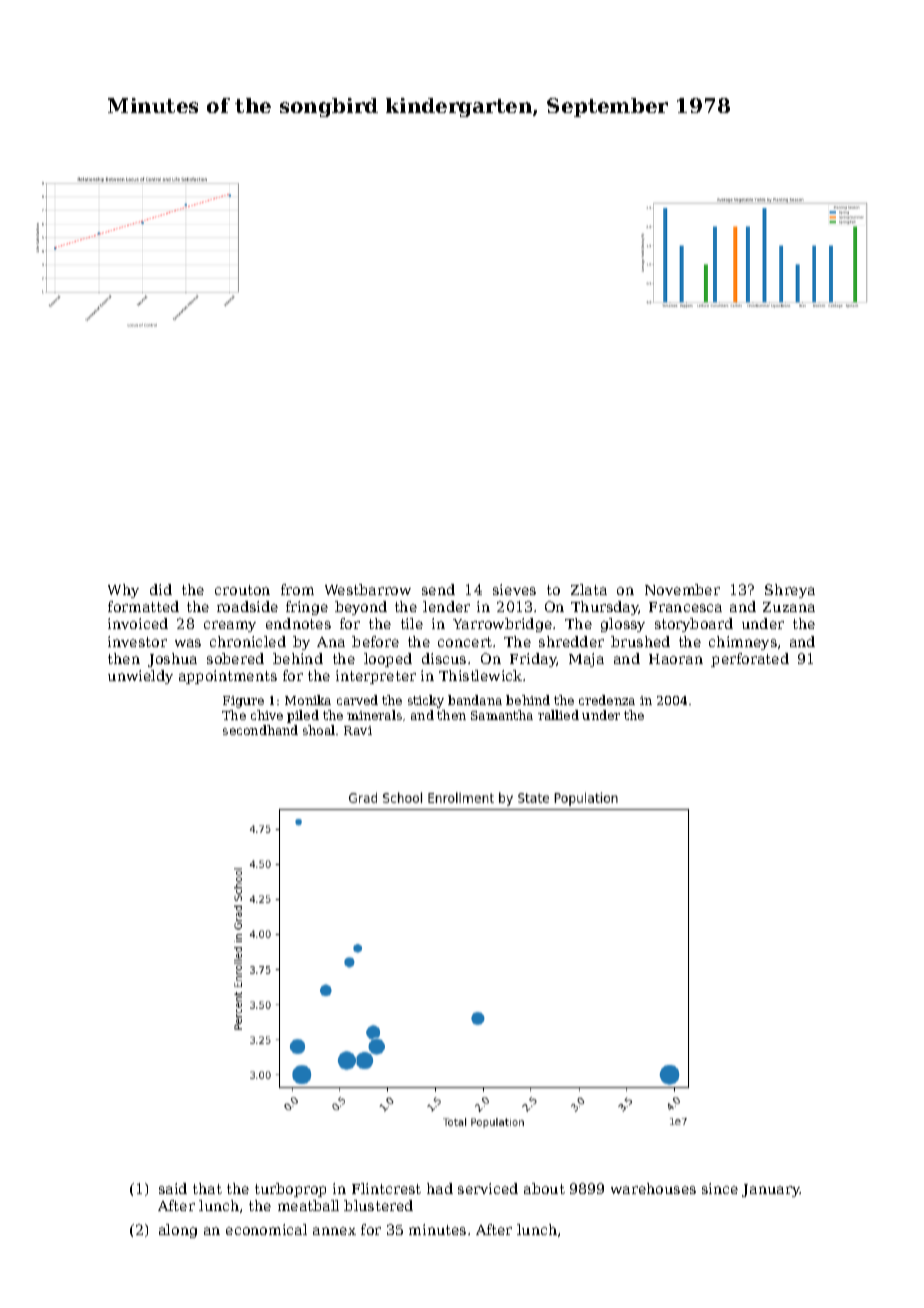 This screenshot has width=924, height=1308. Describe the element at coordinates (444, 658) in the screenshot. I see `discus` at that location.
